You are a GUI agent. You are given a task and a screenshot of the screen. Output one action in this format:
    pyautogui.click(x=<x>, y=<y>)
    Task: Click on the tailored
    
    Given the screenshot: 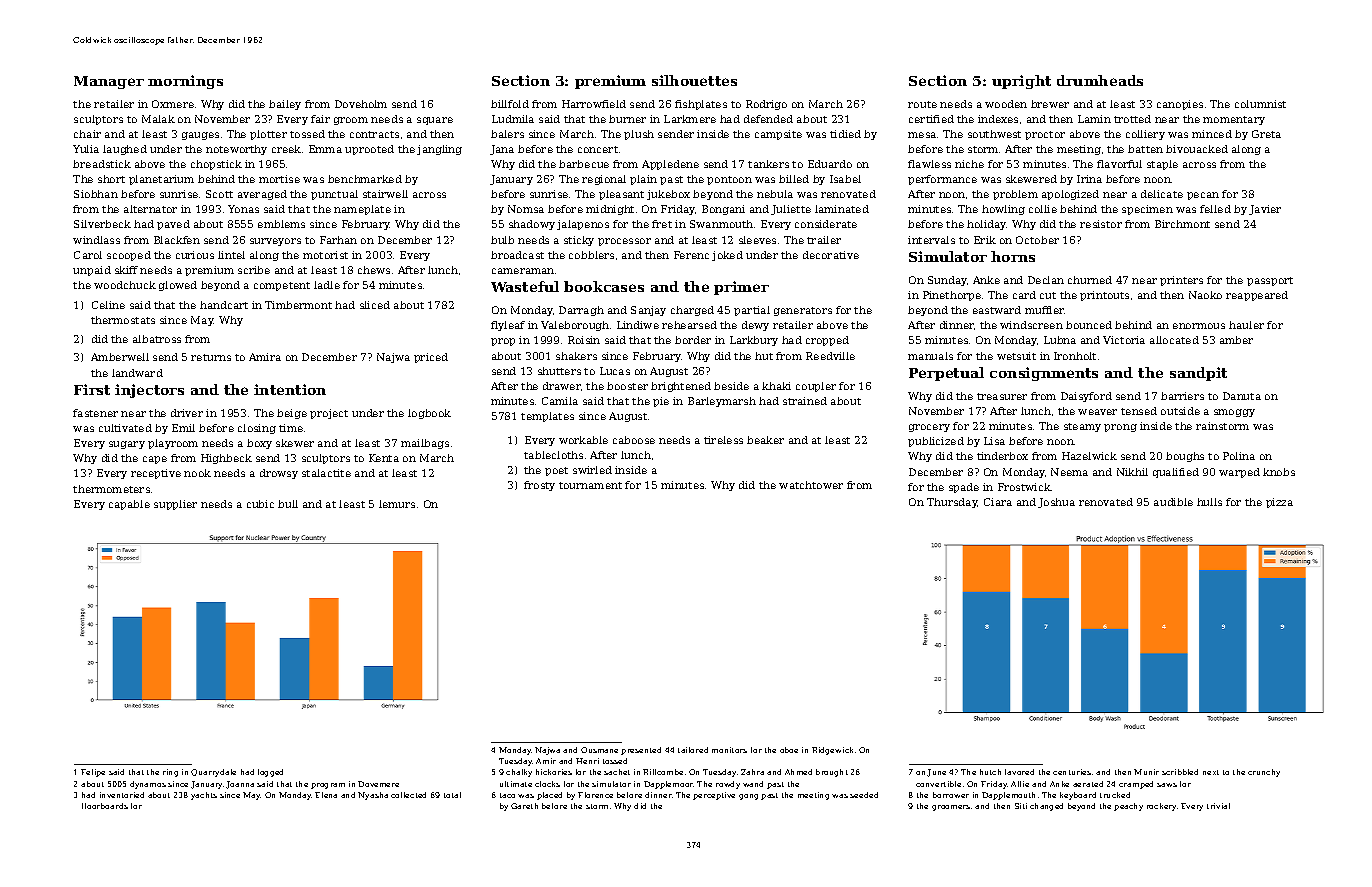 What is the action you would take?
    pyautogui.click(x=693, y=750)
